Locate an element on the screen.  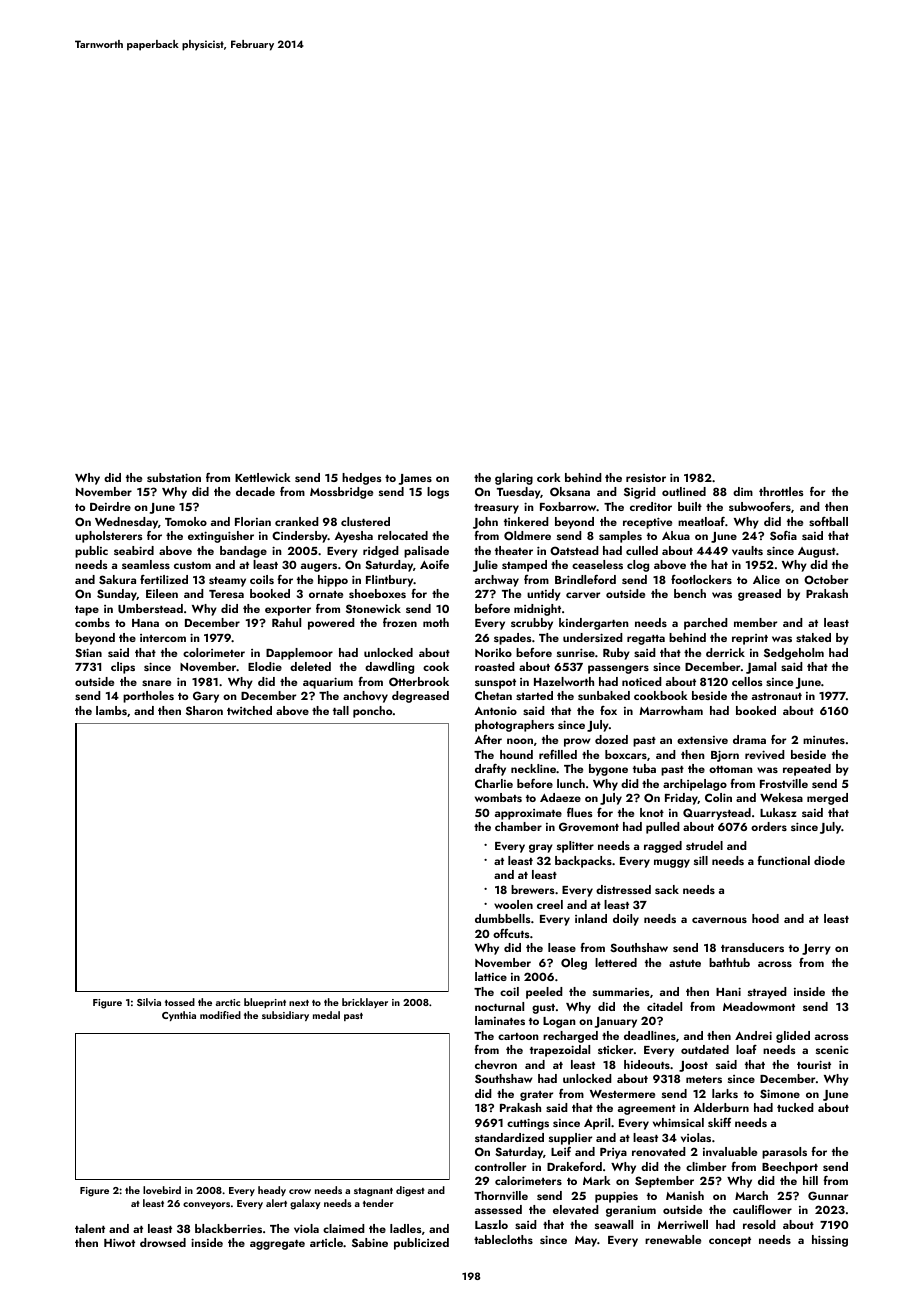
lovebird is located at coordinates (162, 1190).
